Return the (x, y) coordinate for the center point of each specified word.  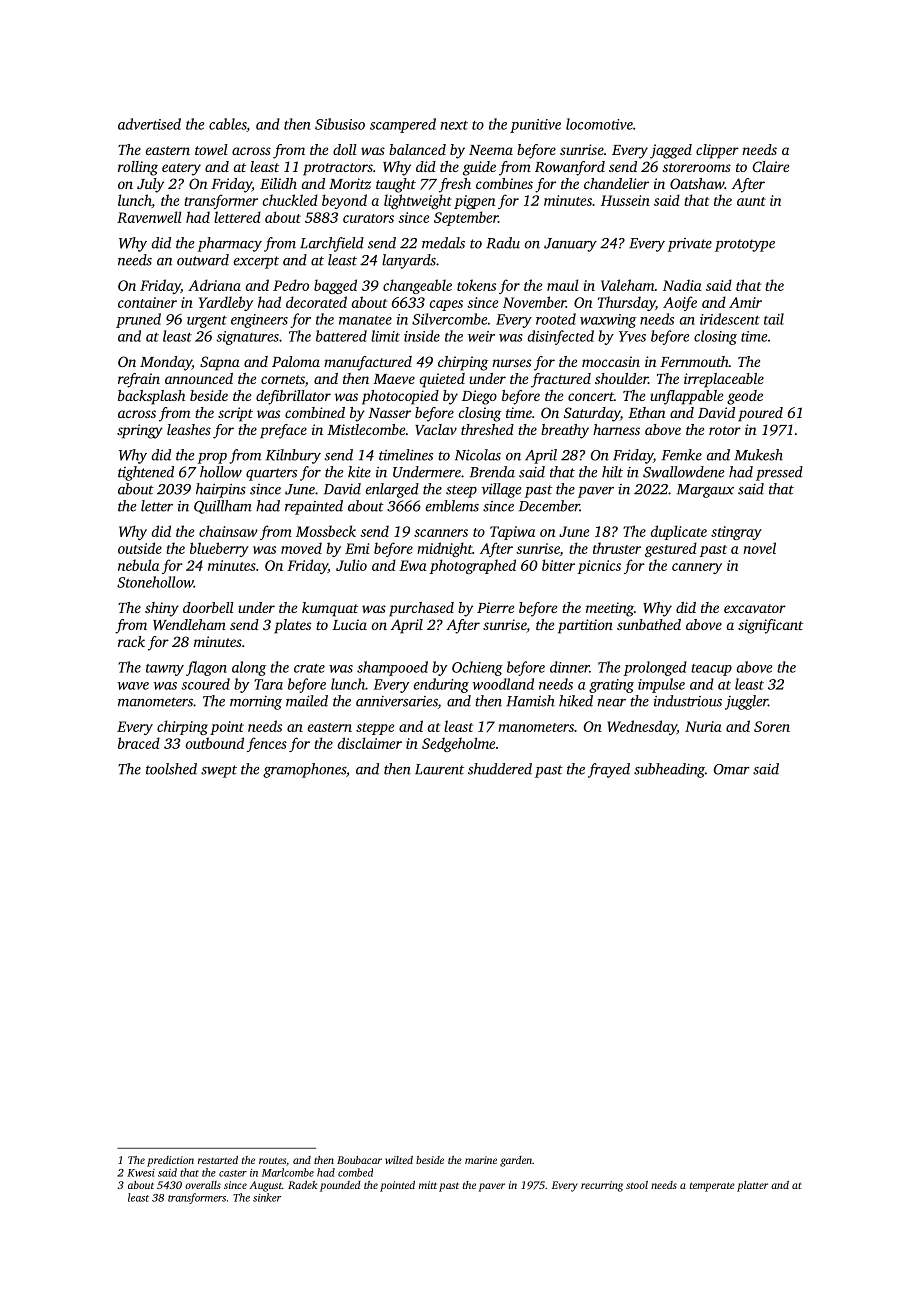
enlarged (392, 490)
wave (133, 686)
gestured (671, 549)
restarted (218, 1160)
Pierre (495, 607)
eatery (181, 169)
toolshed (171, 769)
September (466, 218)
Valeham (628, 285)
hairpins (221, 490)
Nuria (703, 726)
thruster (617, 548)
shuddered (500, 769)
